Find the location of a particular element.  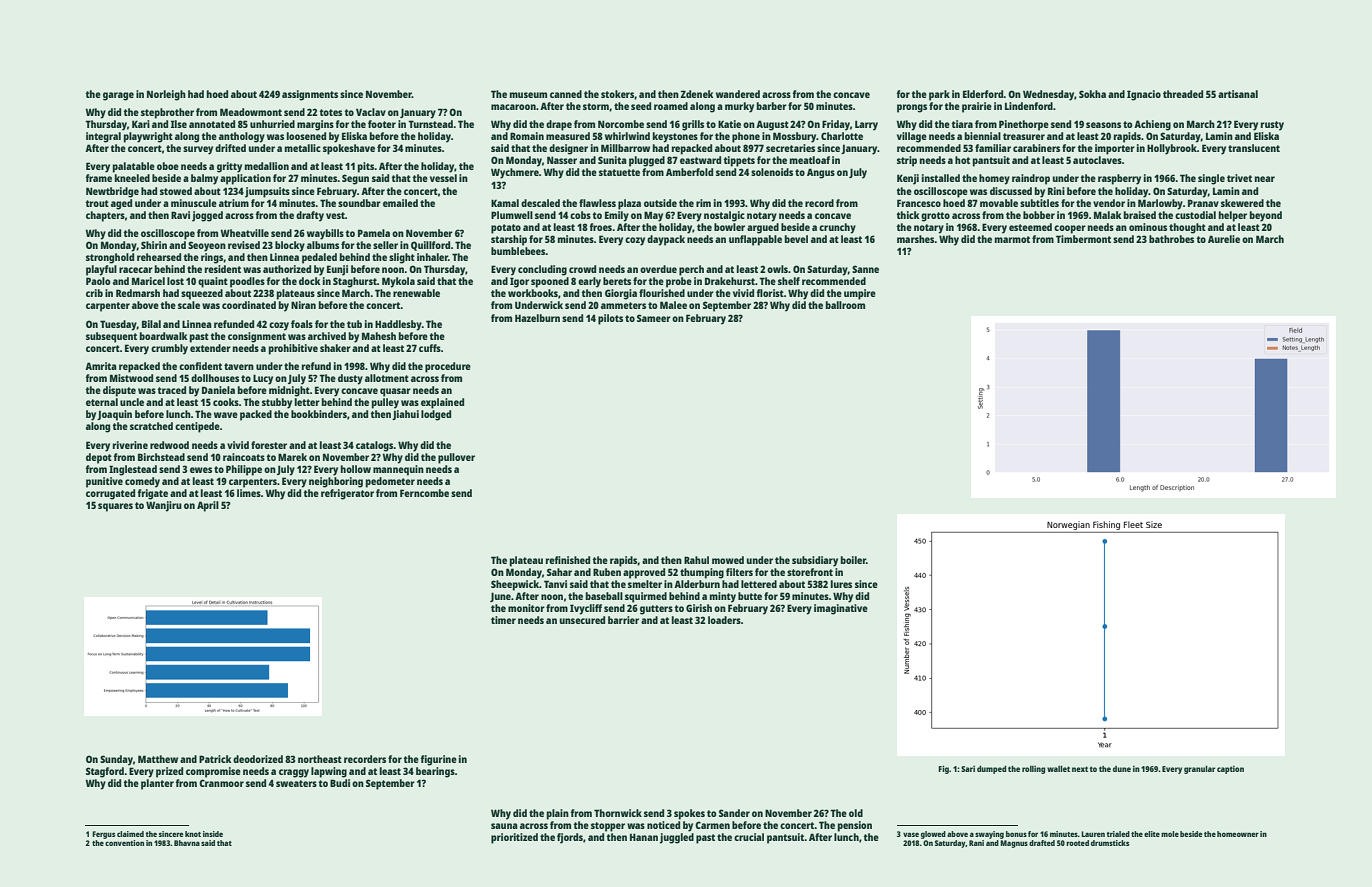

meatloaf is located at coordinates (810, 160).
